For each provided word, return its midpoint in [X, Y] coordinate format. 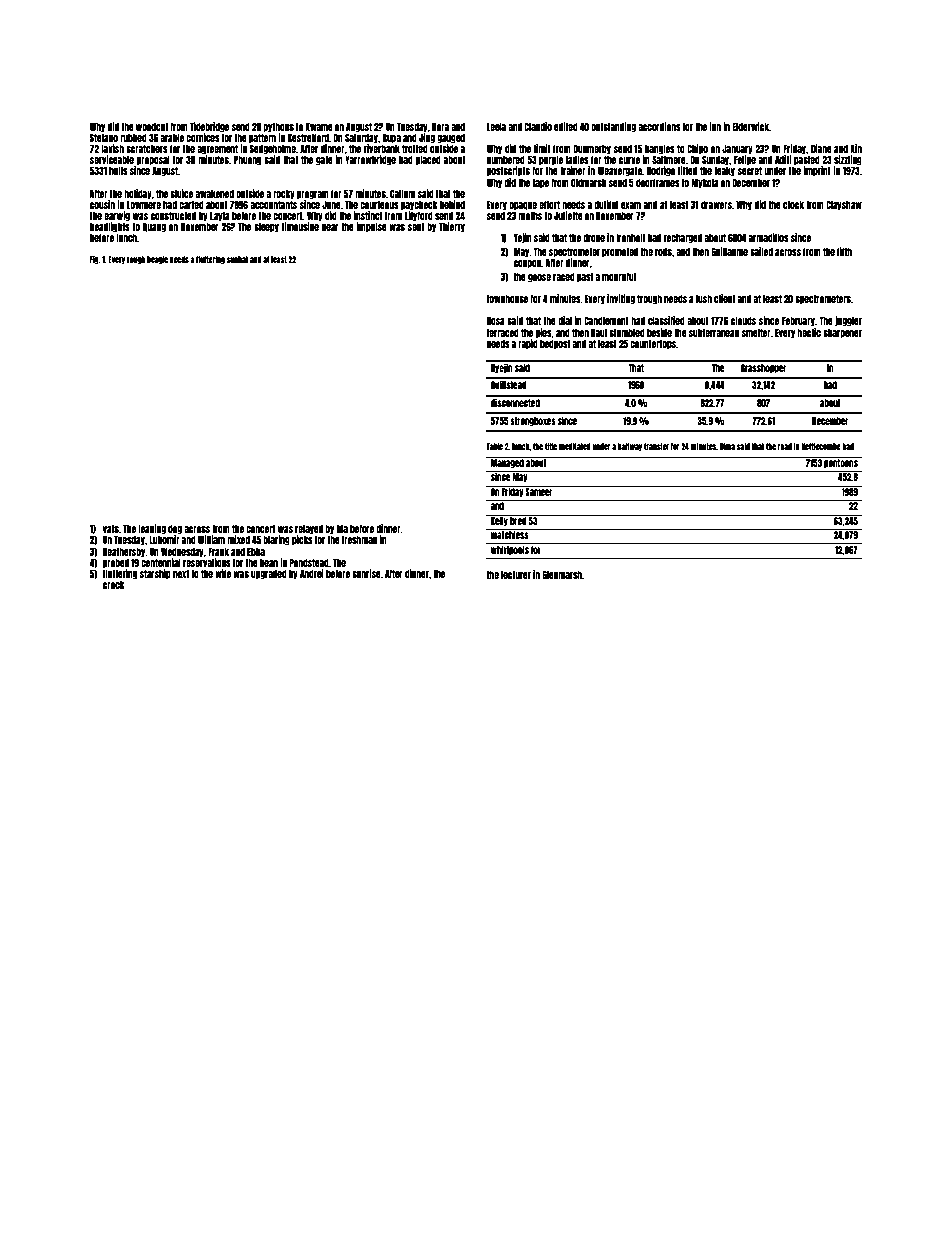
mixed [238, 539]
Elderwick [750, 126]
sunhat [237, 259]
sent [416, 227]
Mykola [705, 183]
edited [566, 126]
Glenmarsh [562, 575]
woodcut [152, 127]
